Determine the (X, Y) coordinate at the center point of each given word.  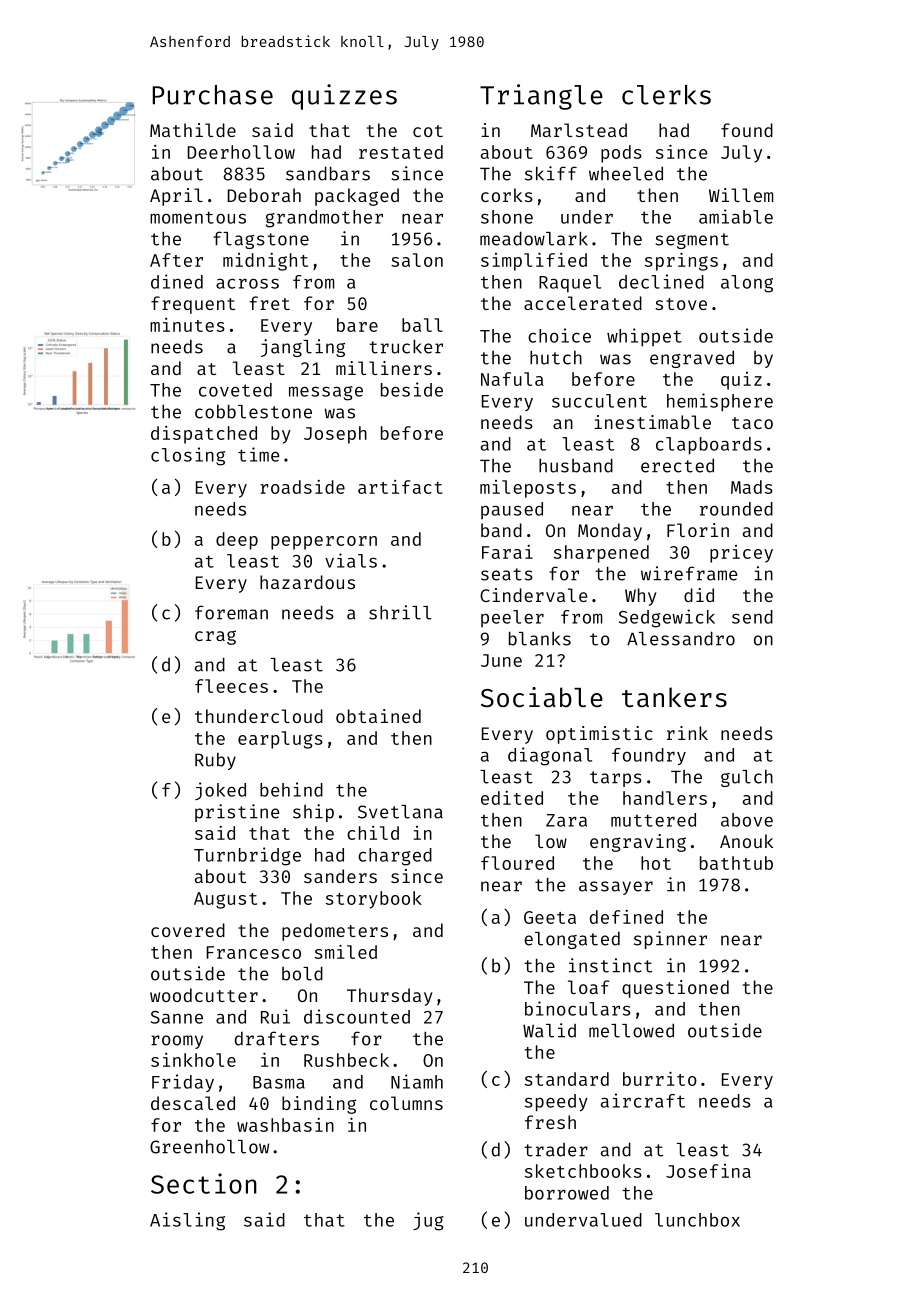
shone (507, 217)
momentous (198, 217)
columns (406, 1103)
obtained (378, 716)
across (247, 283)
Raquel (570, 283)
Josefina (708, 1171)
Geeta (550, 917)
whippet (644, 337)
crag (215, 637)
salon (417, 260)
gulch (747, 778)
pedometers (335, 932)
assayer (616, 888)
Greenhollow (209, 1147)
